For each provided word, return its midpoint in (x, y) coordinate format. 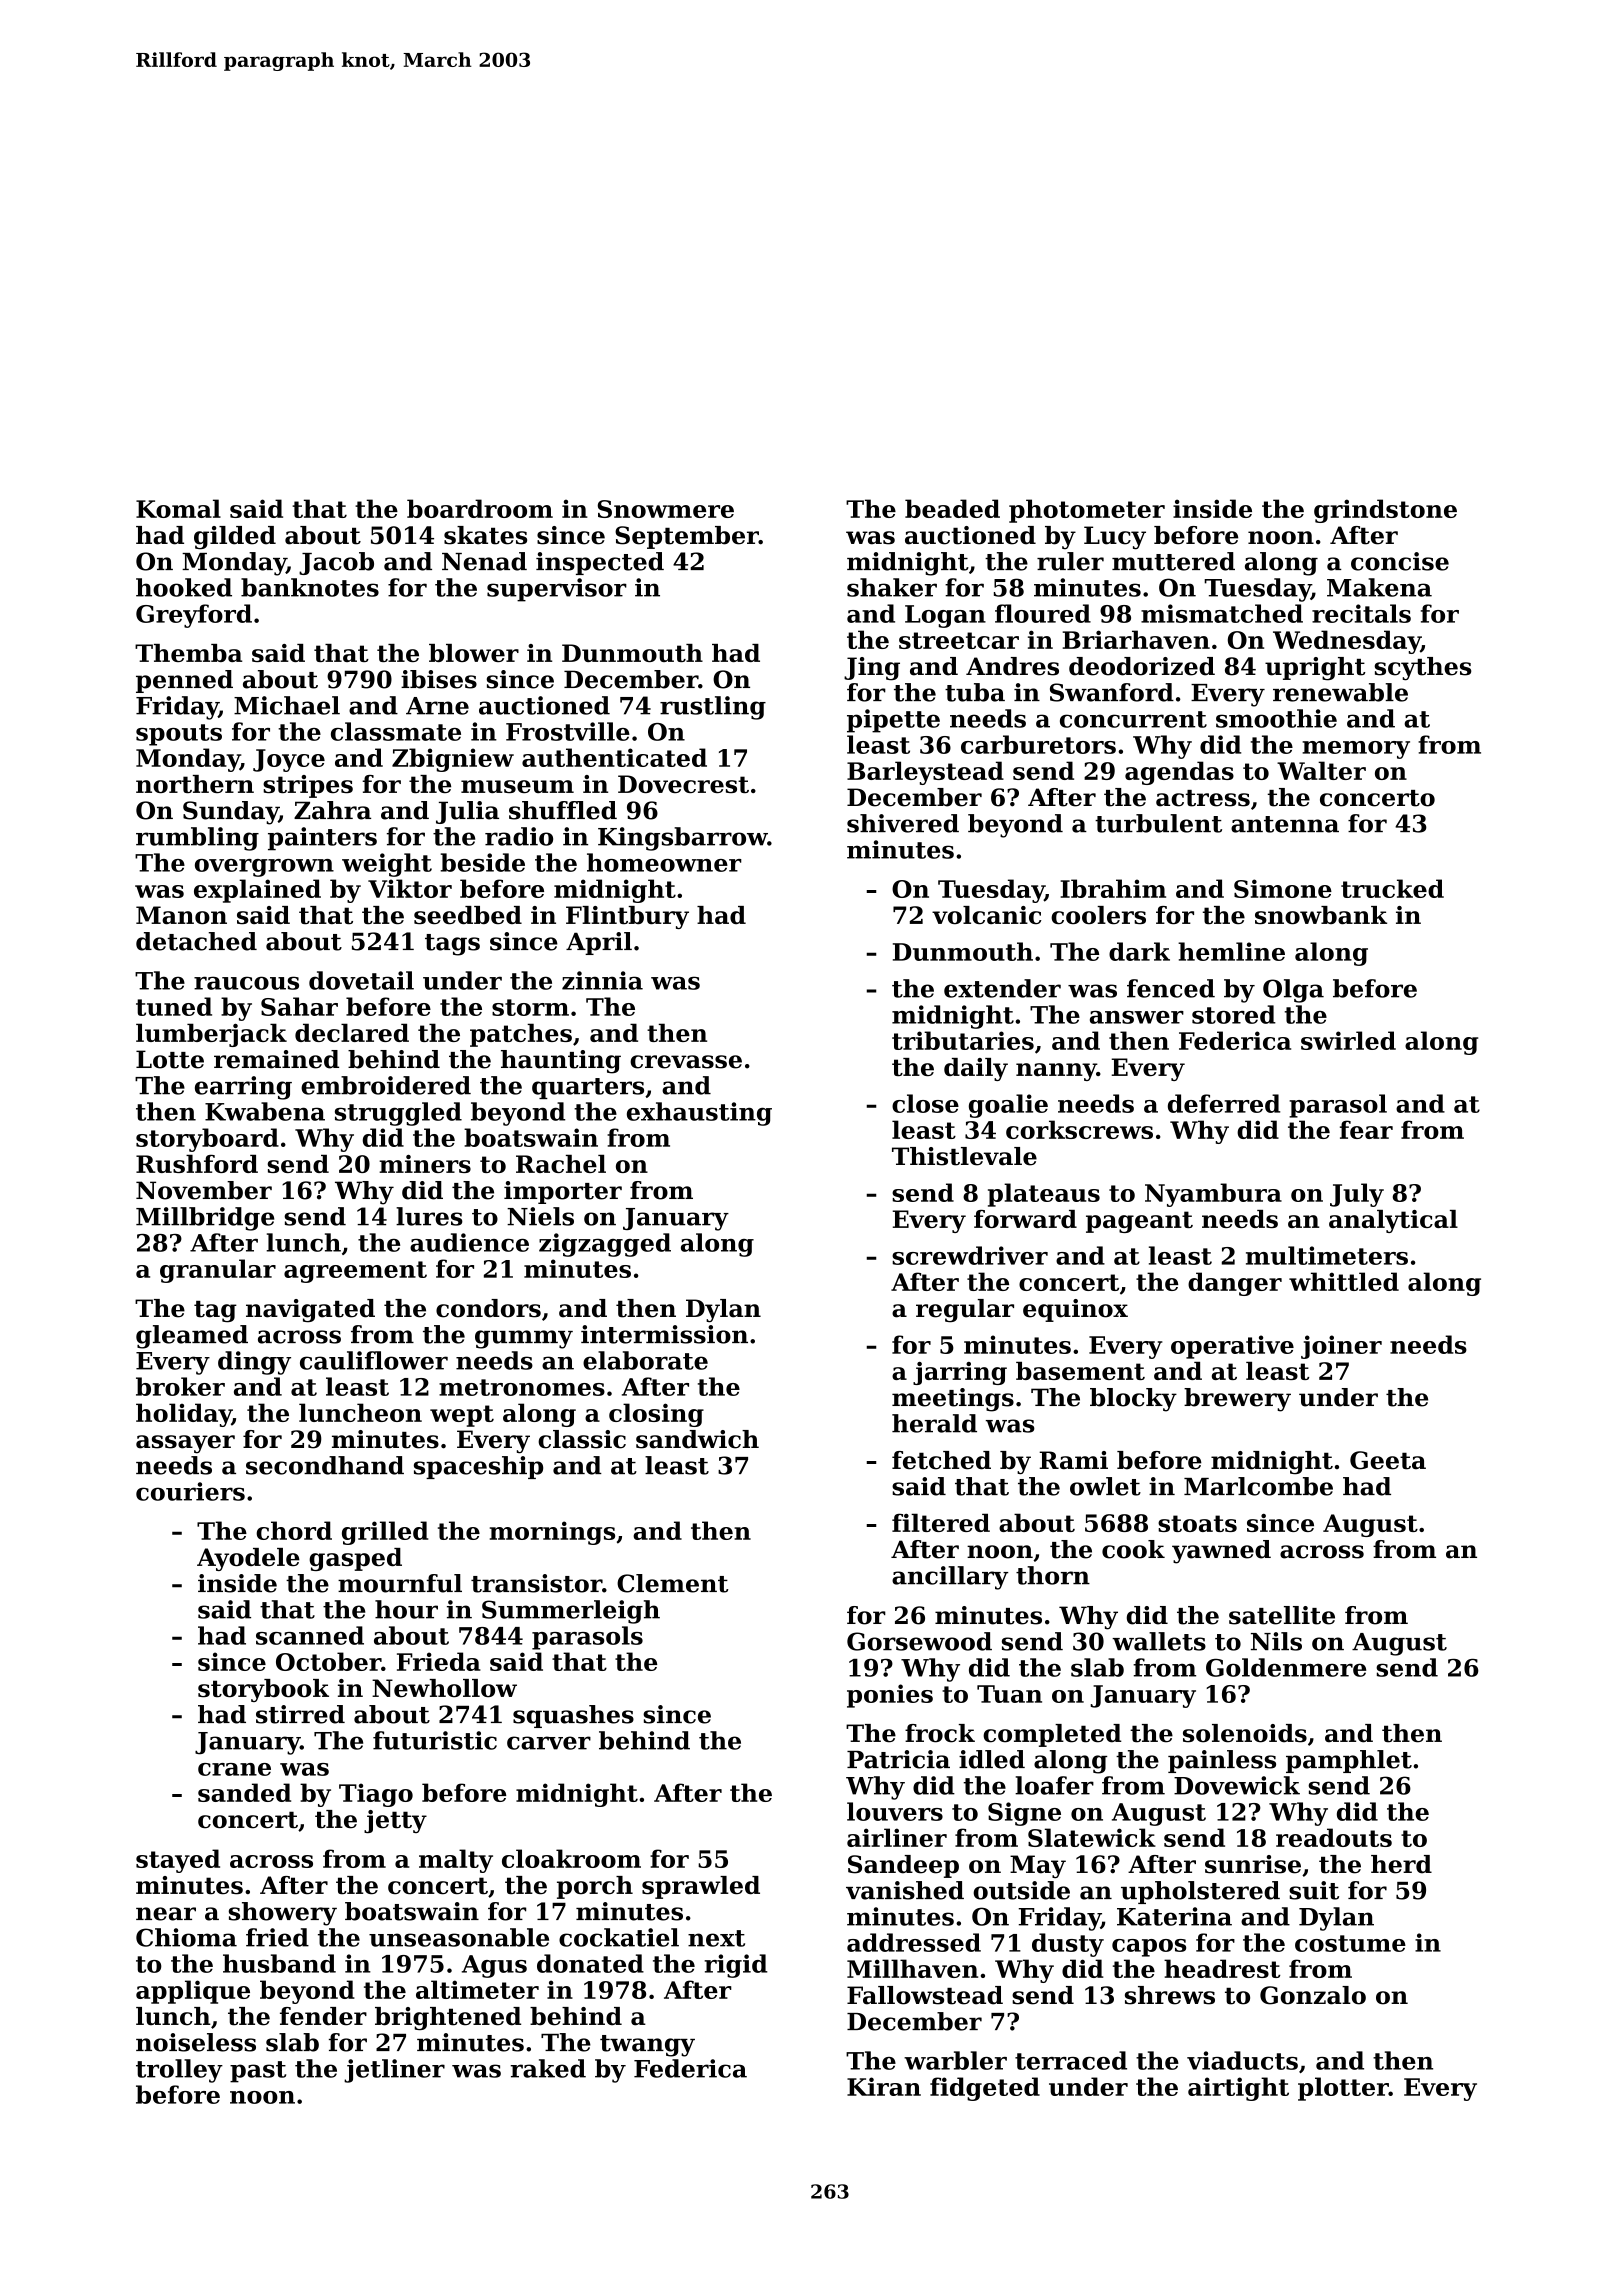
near (166, 1914)
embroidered (386, 1085)
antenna (1285, 824)
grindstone (1385, 511)
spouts (179, 735)
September (687, 537)
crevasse (686, 1062)
